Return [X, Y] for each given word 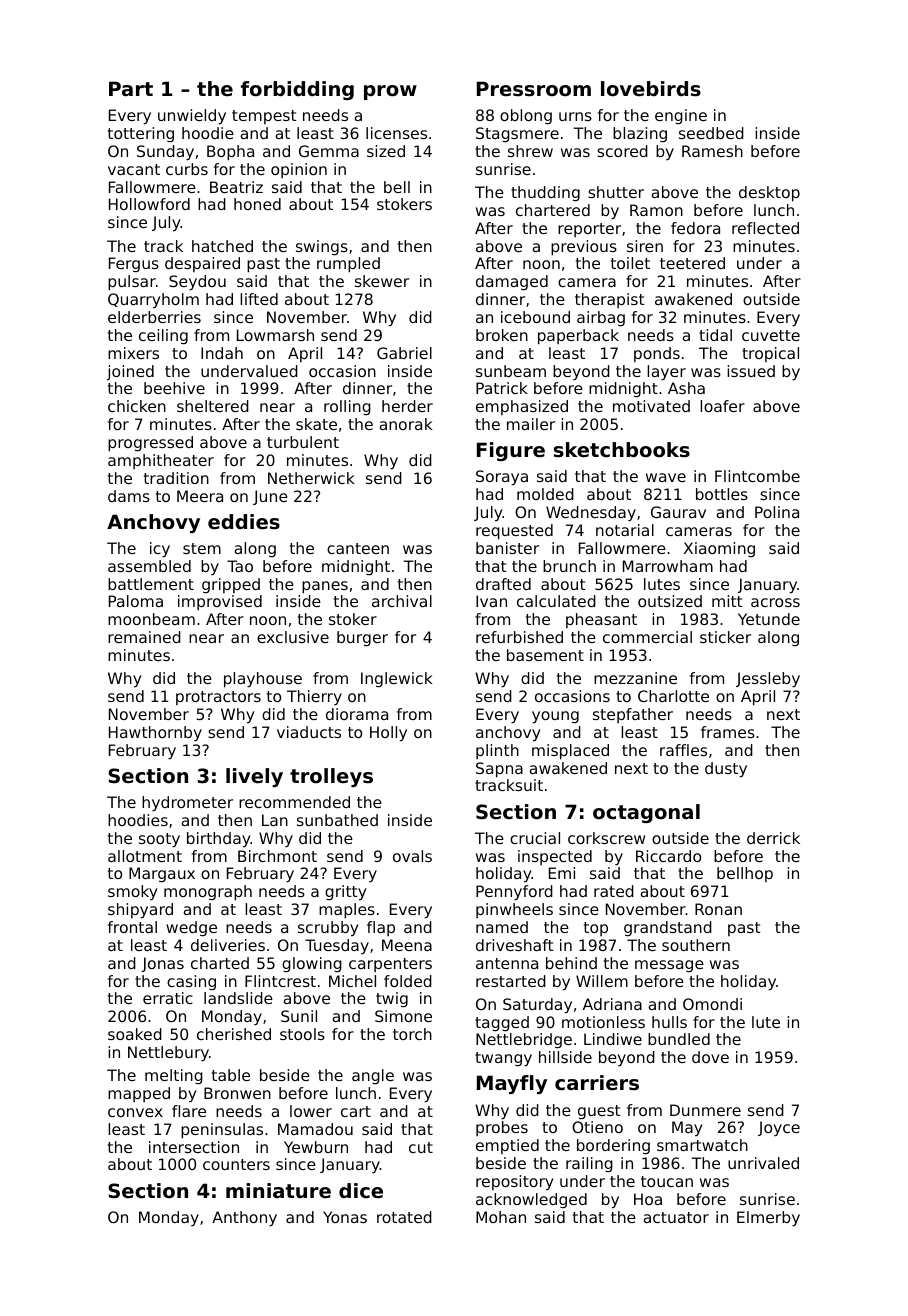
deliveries [228, 945]
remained [144, 637]
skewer [382, 281]
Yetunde [769, 619]
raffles [683, 750]
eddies [244, 522]
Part [131, 88]
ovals [412, 856]
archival [402, 601]
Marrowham [668, 566]
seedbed [711, 133]
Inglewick [397, 679]
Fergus [134, 264]
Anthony [244, 1219]
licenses [396, 133]
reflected [765, 228]
